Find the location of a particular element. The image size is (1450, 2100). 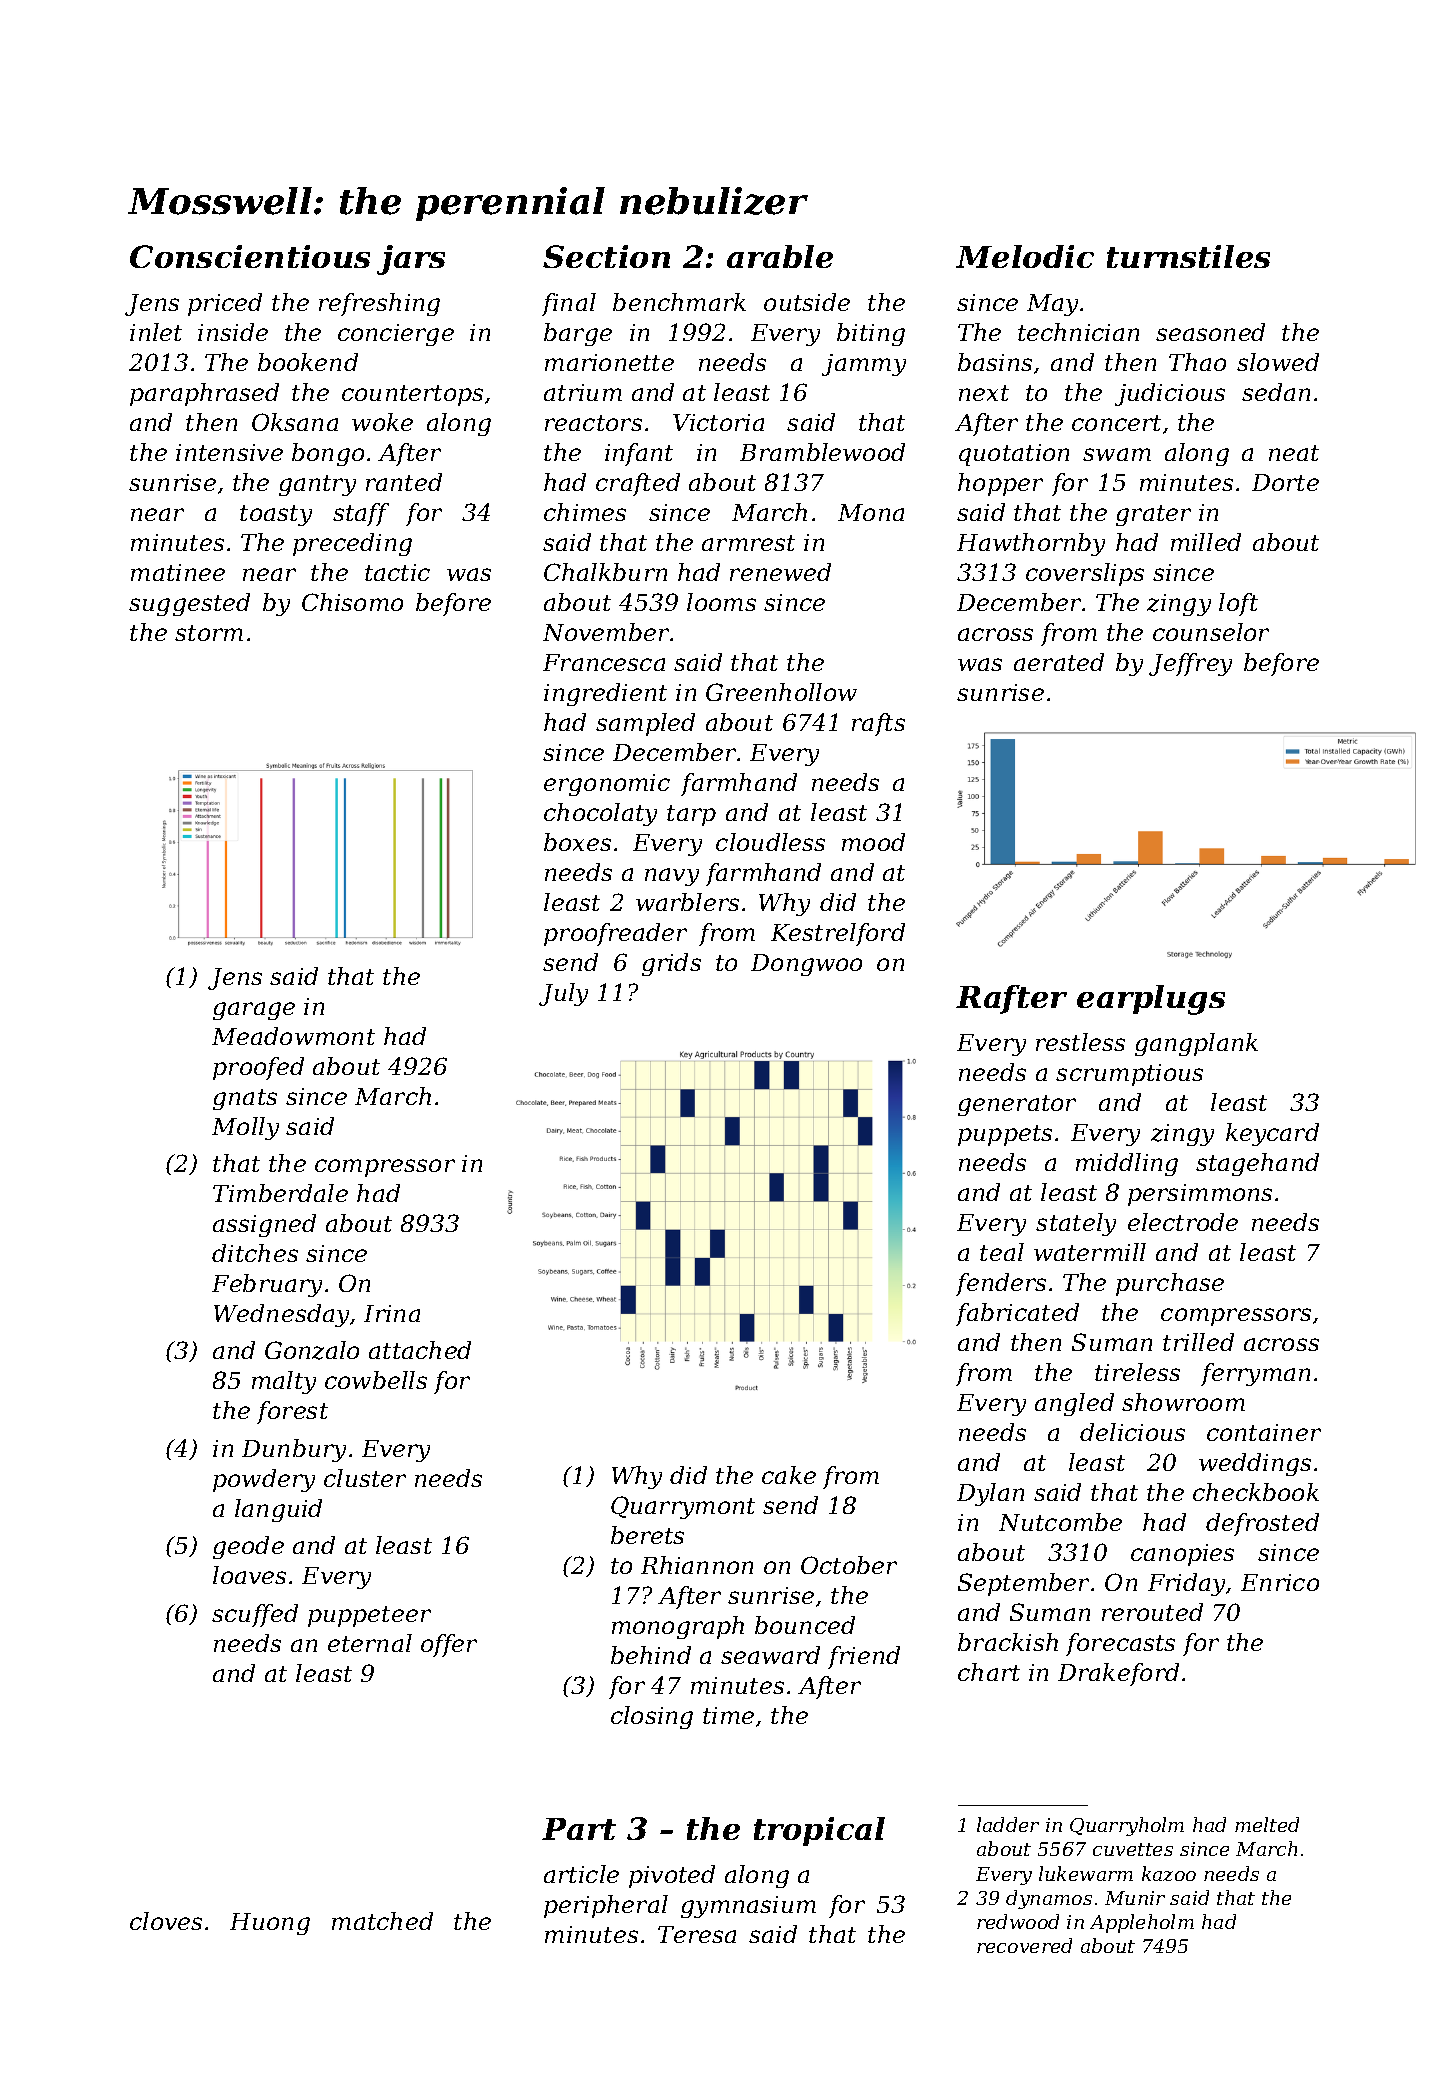

matinee is located at coordinates (178, 572).
